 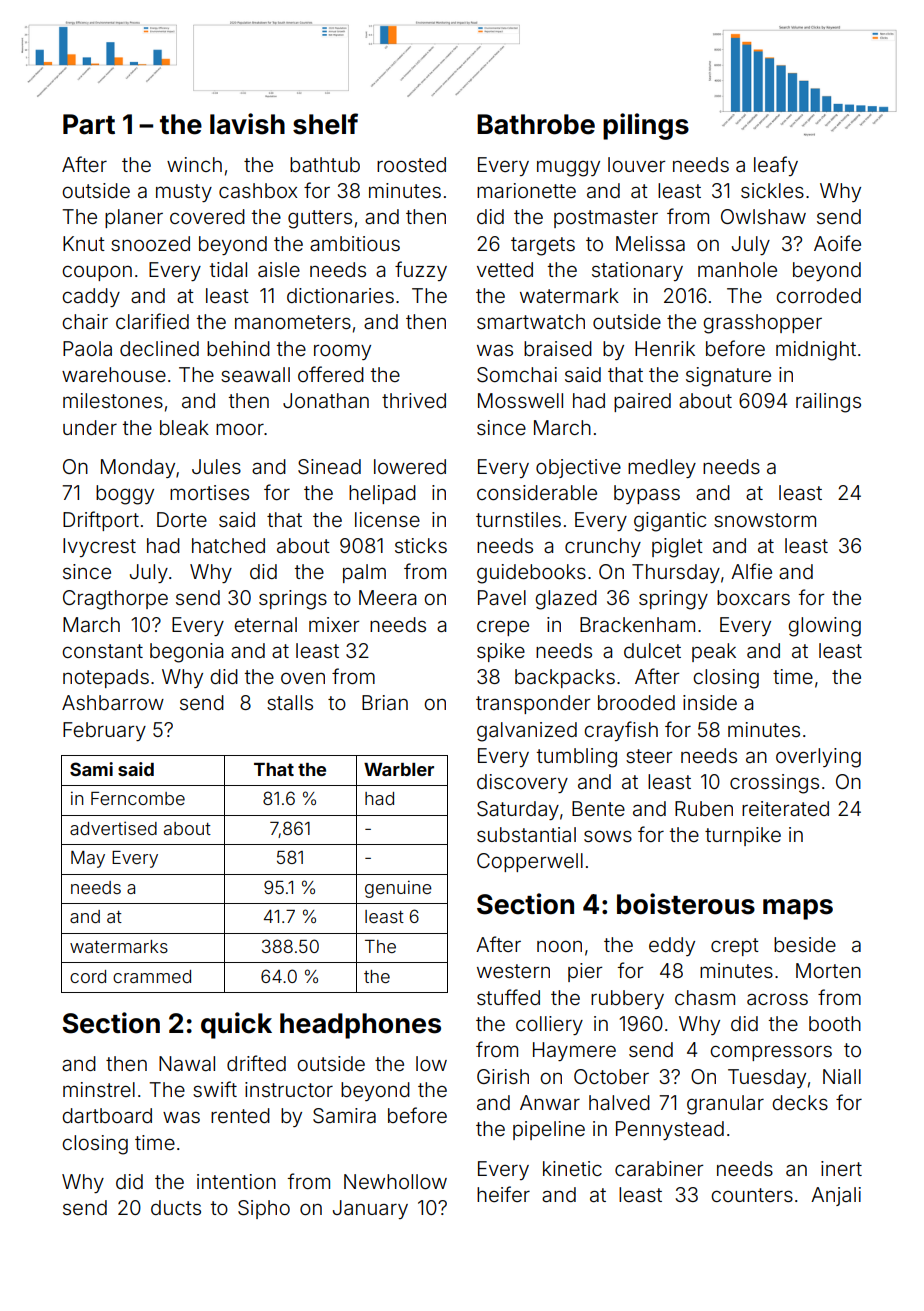 I want to click on genuine, so click(x=398, y=889).
